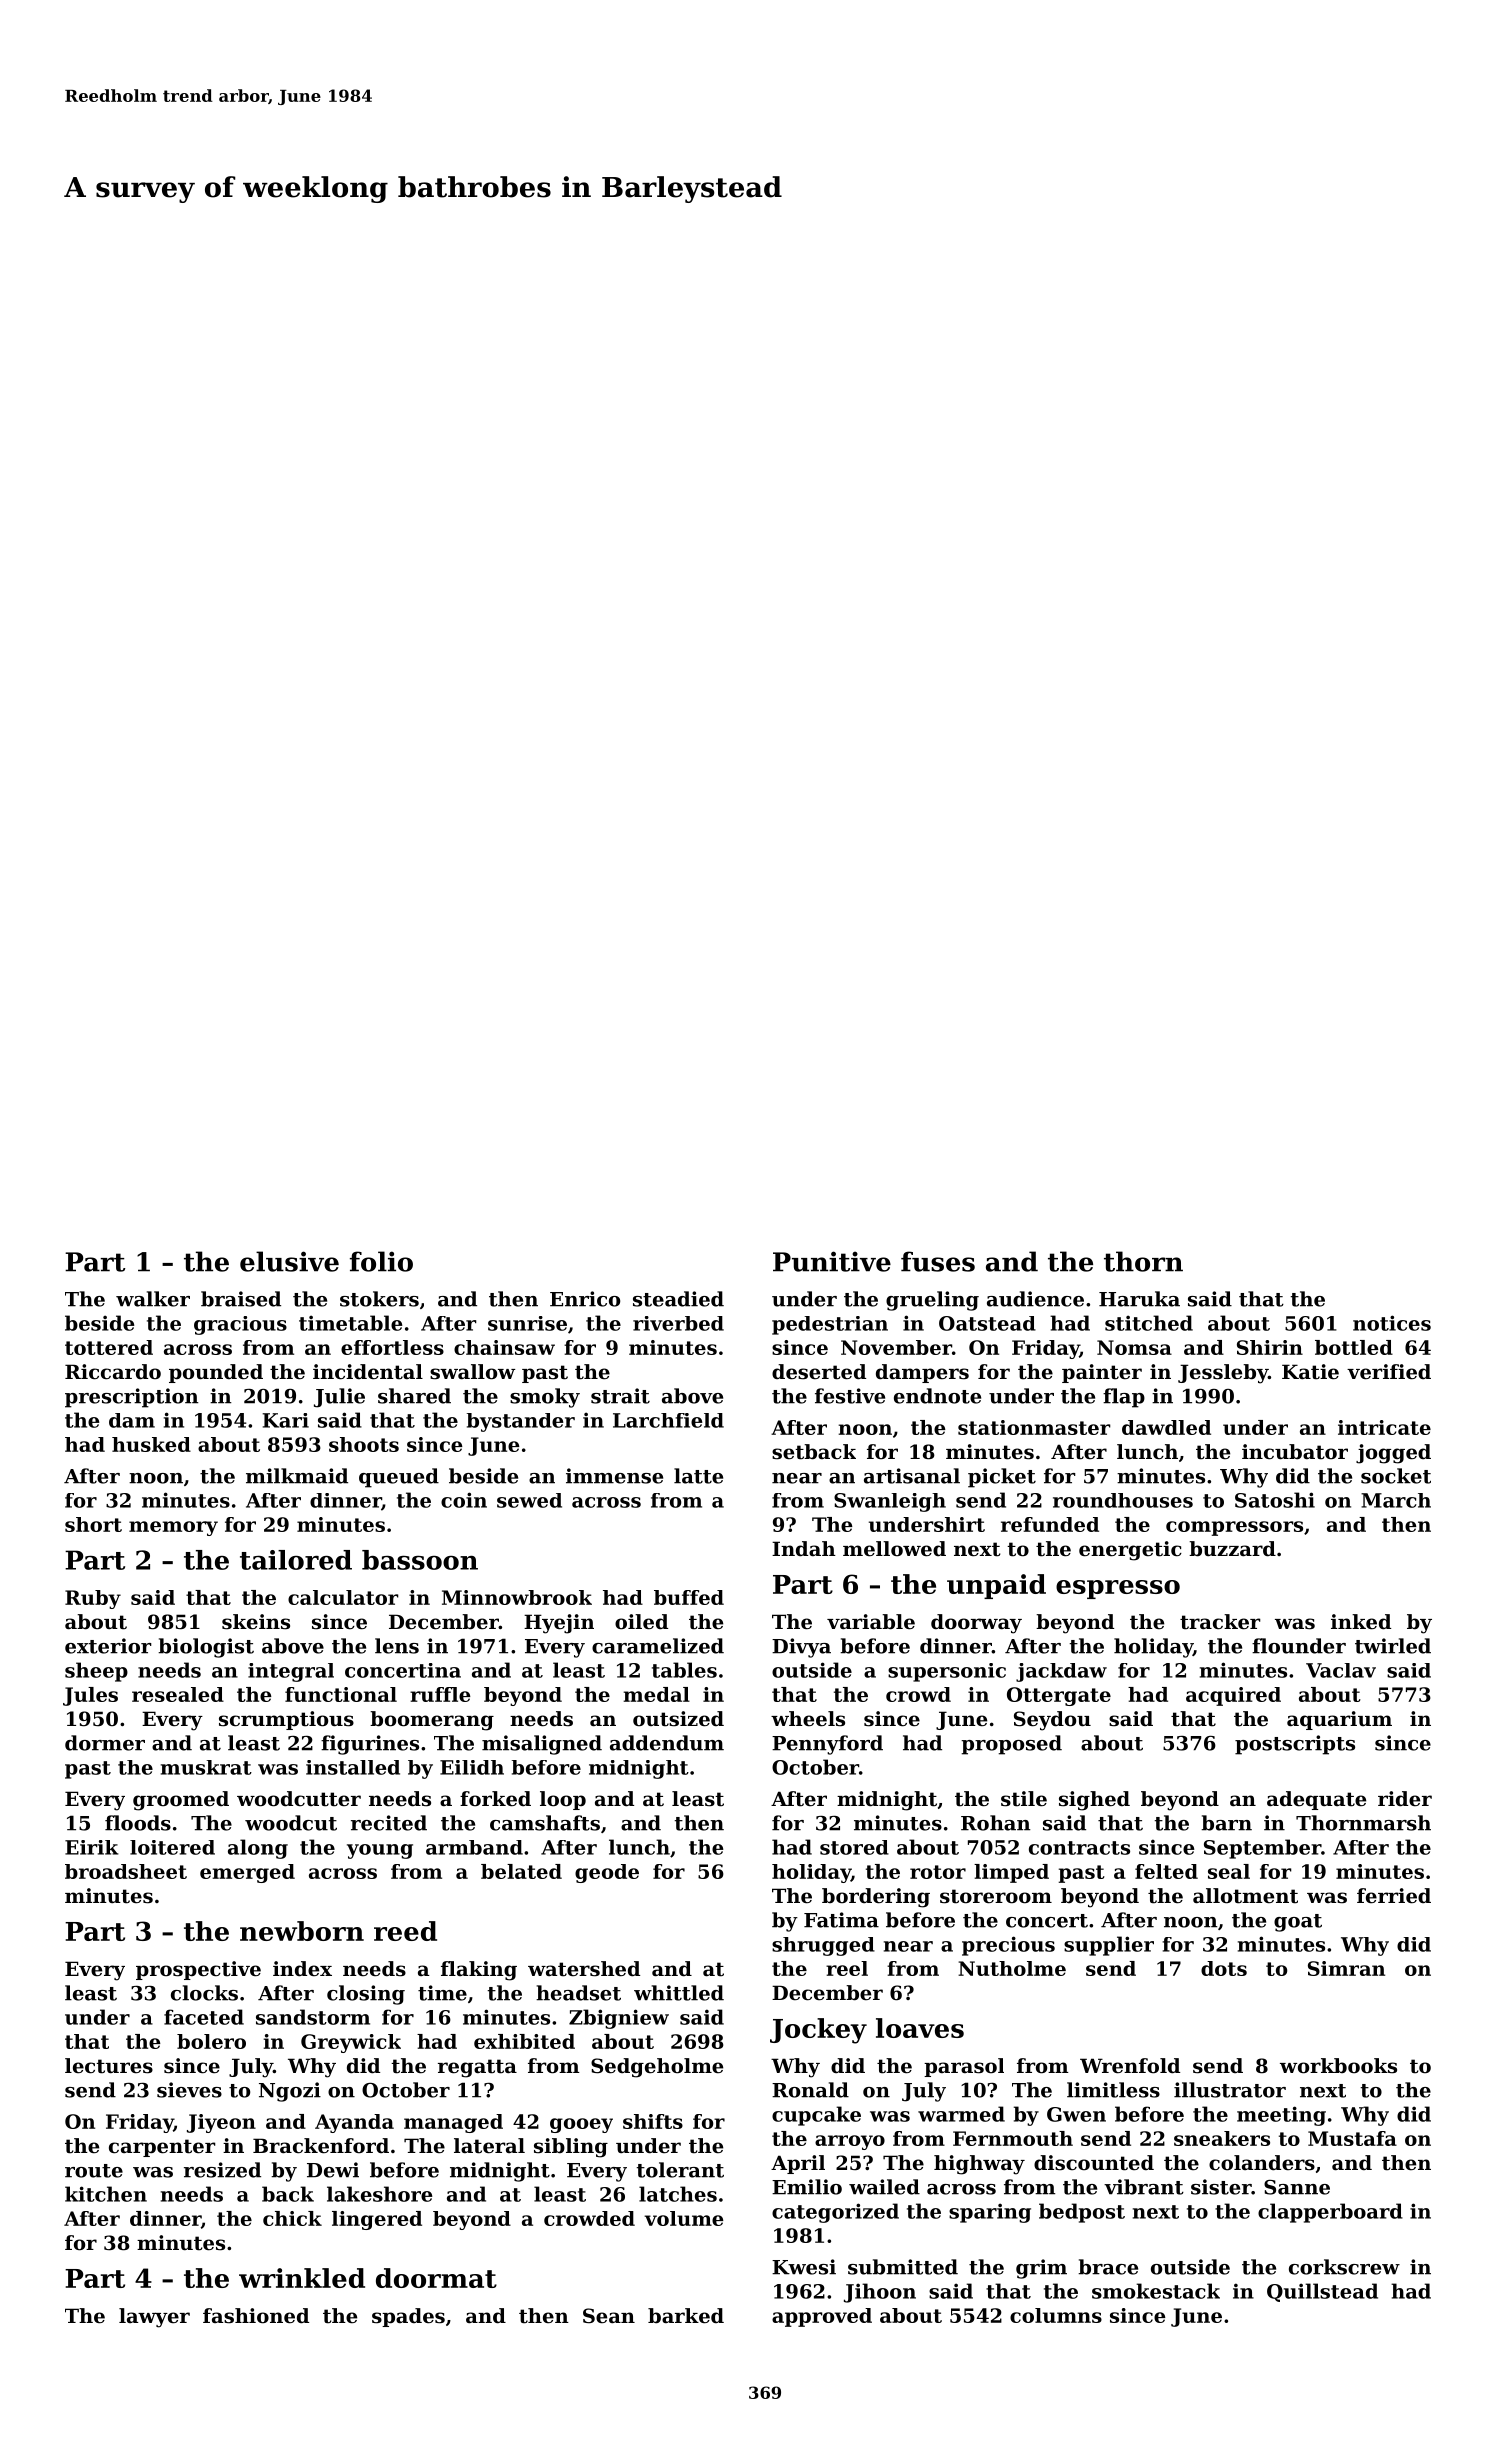 The height and width of the screenshot is (2464, 1496). Describe the element at coordinates (343, 1597) in the screenshot. I see `calculator` at that location.
